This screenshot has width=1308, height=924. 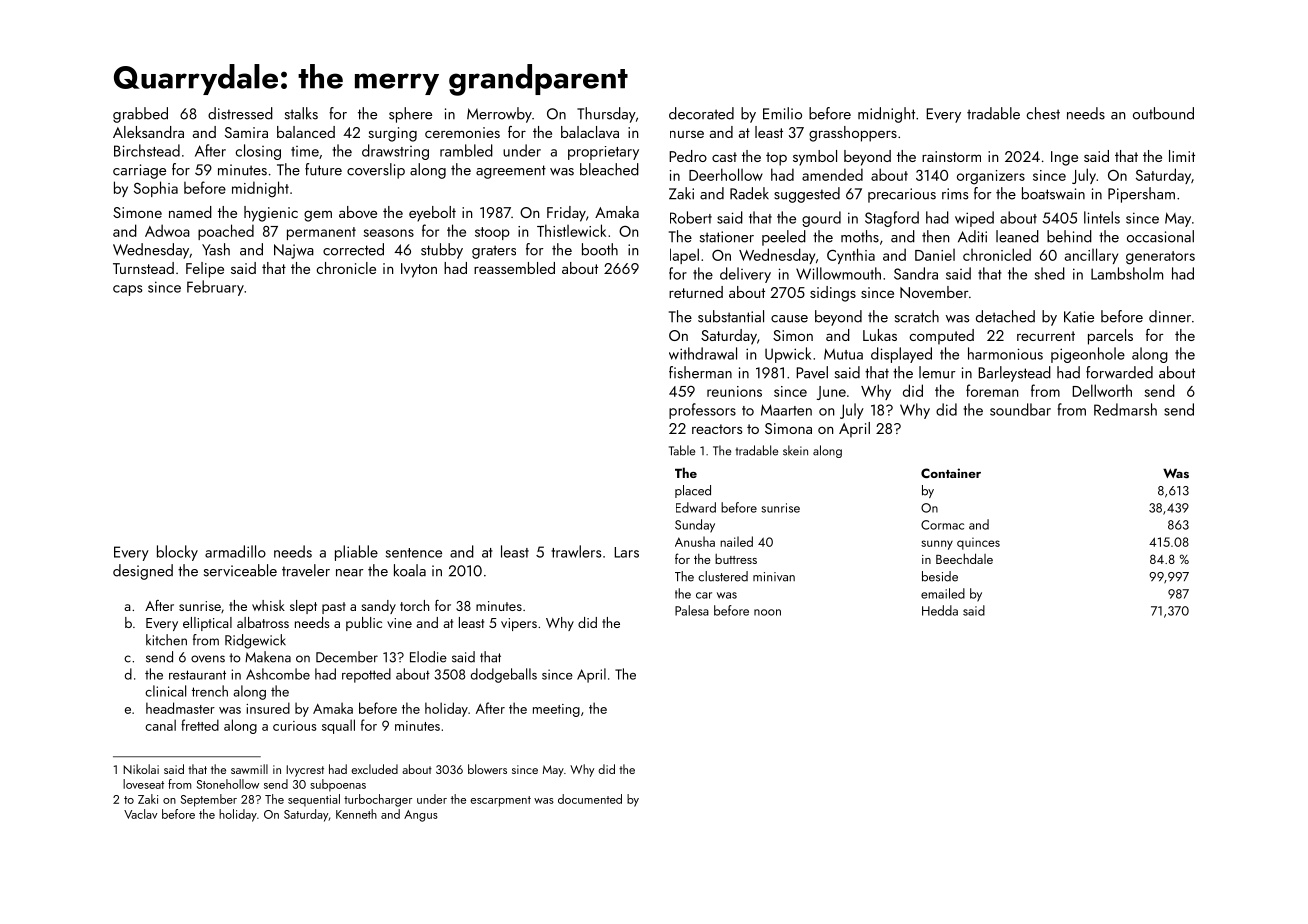 I want to click on meeting, so click(x=556, y=710).
